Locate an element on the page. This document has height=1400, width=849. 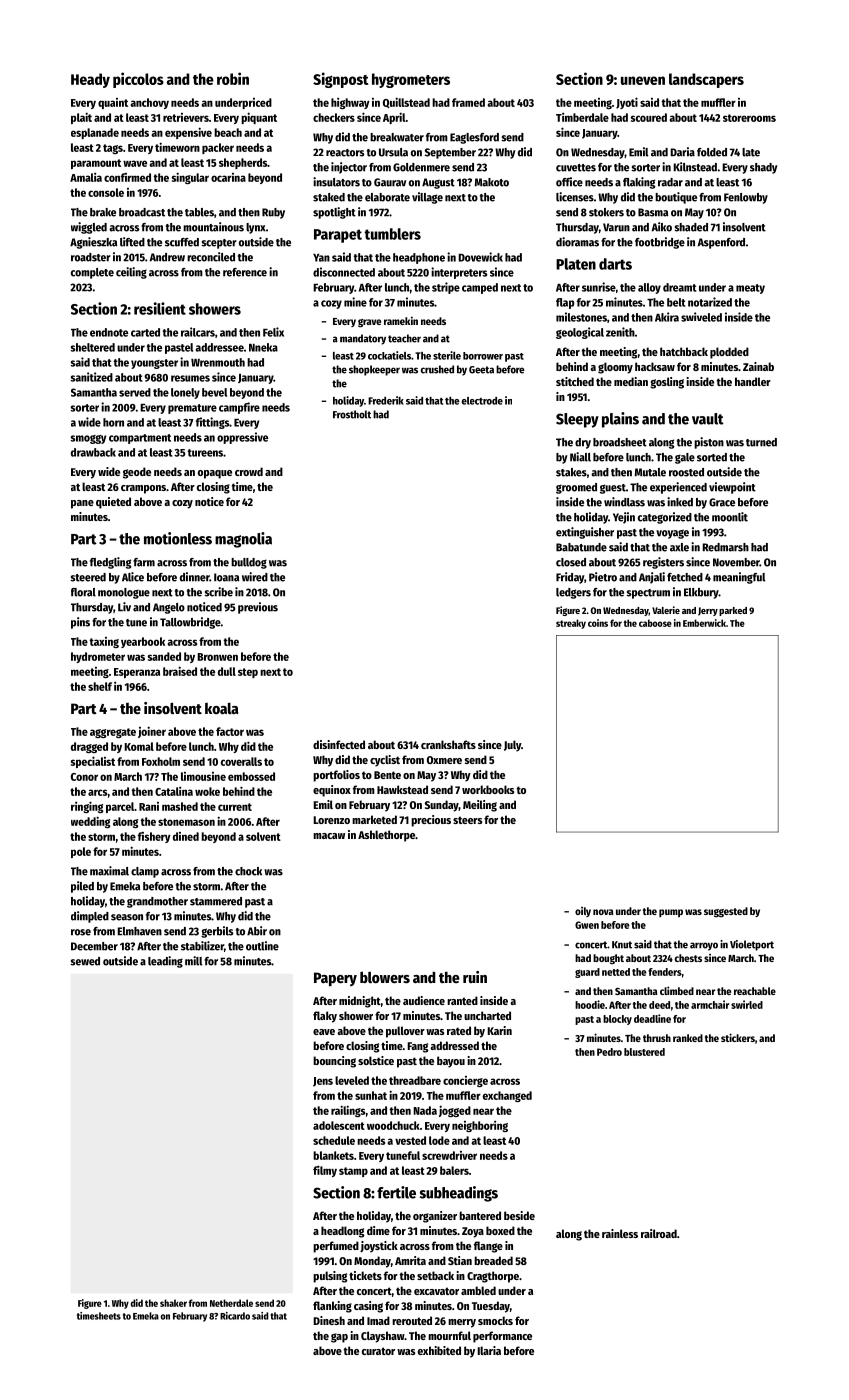
magnolia is located at coordinates (243, 540).
